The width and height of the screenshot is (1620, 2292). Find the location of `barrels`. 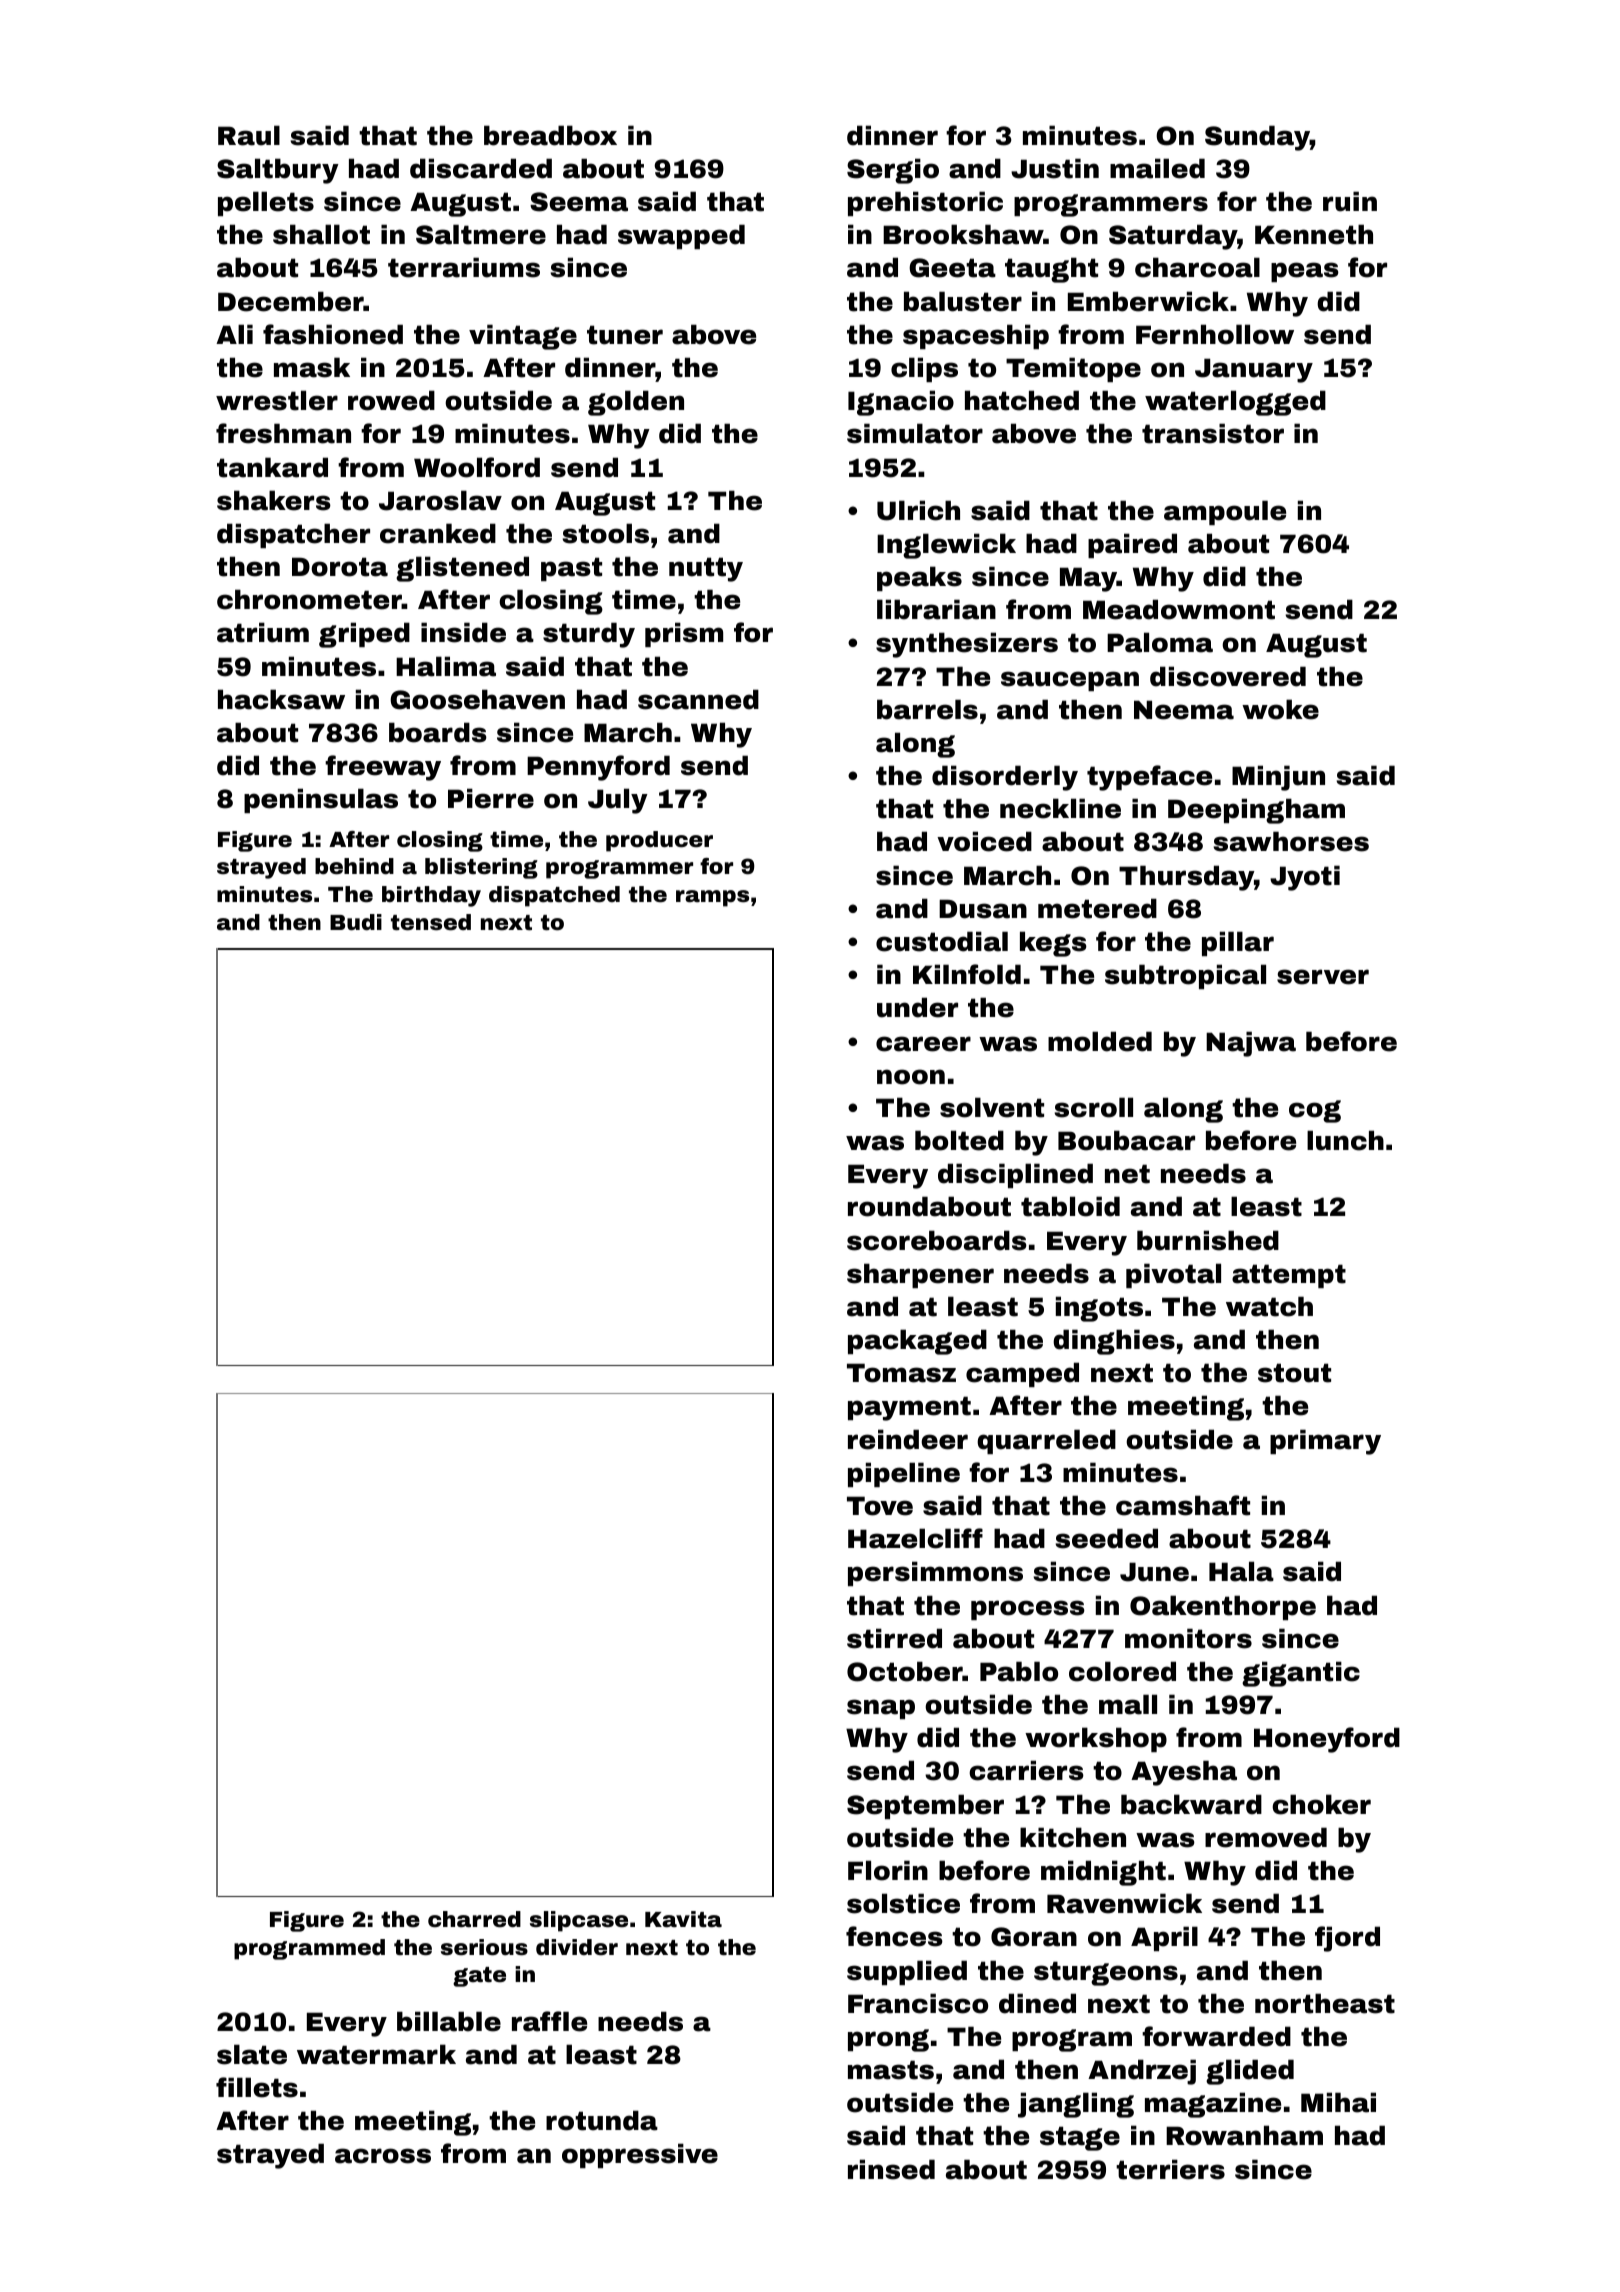

barrels is located at coordinates (927, 709).
